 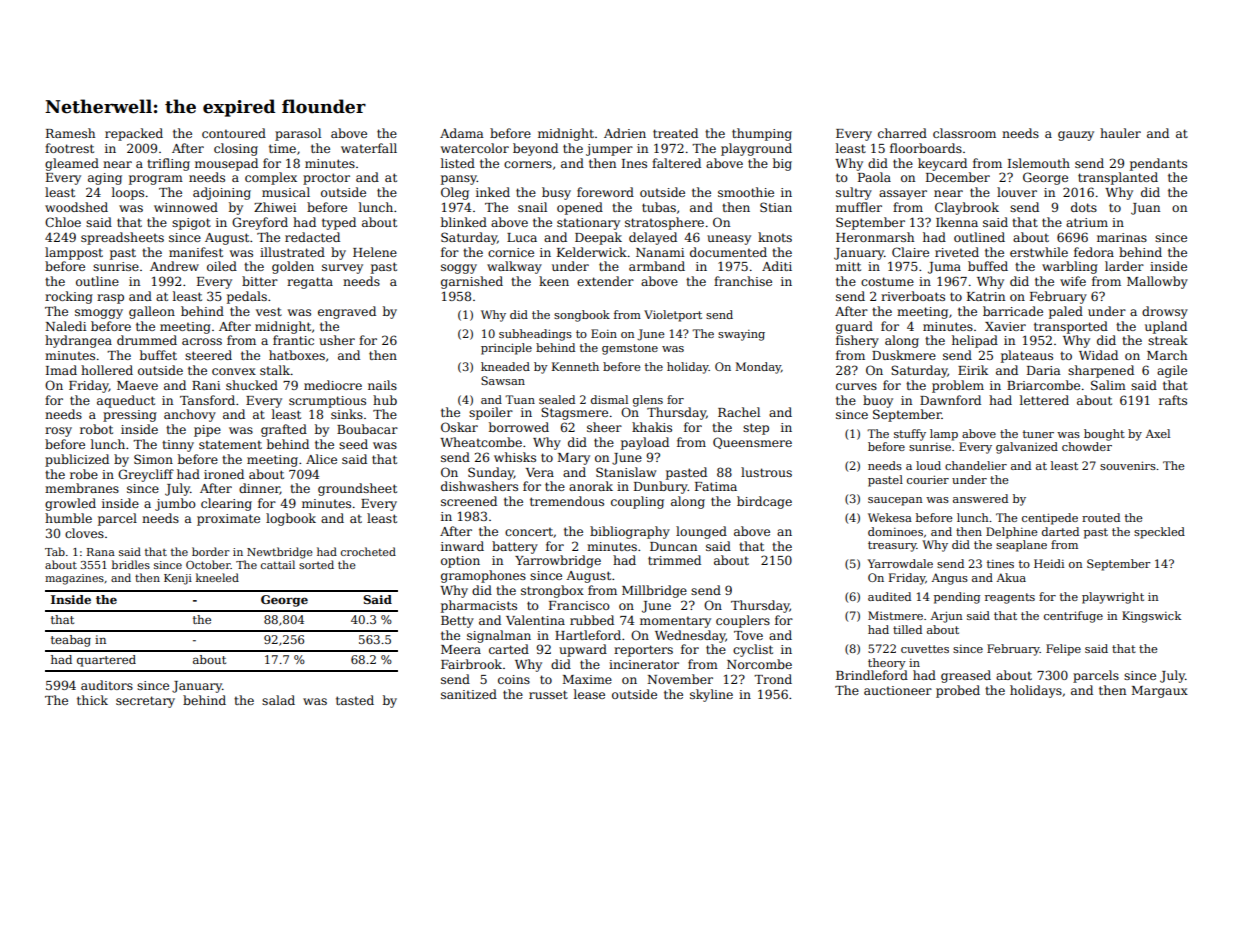 What do you see at coordinates (145, 702) in the document?
I see `secretary` at bounding box center [145, 702].
